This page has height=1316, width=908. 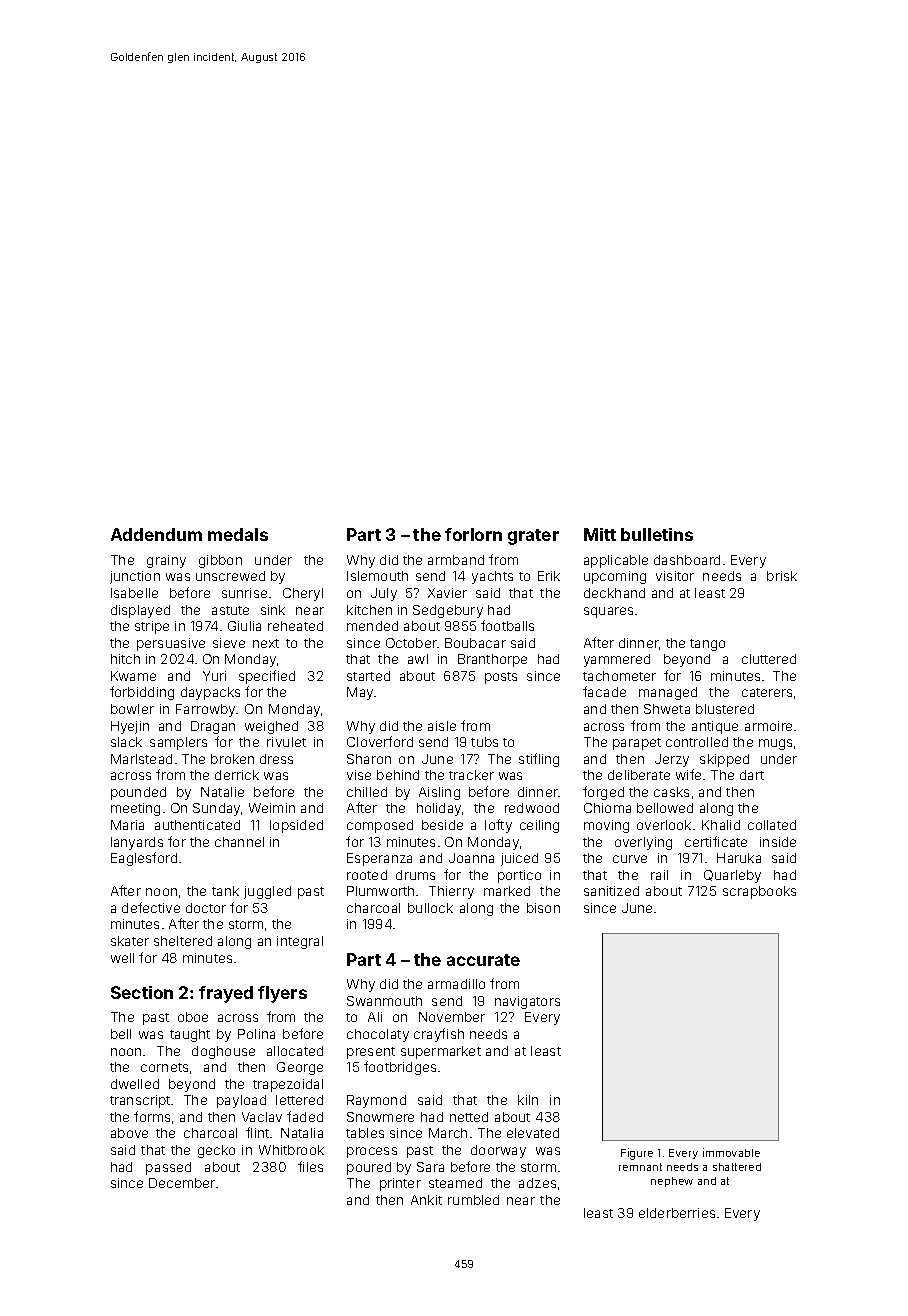 I want to click on tango, so click(x=707, y=645).
